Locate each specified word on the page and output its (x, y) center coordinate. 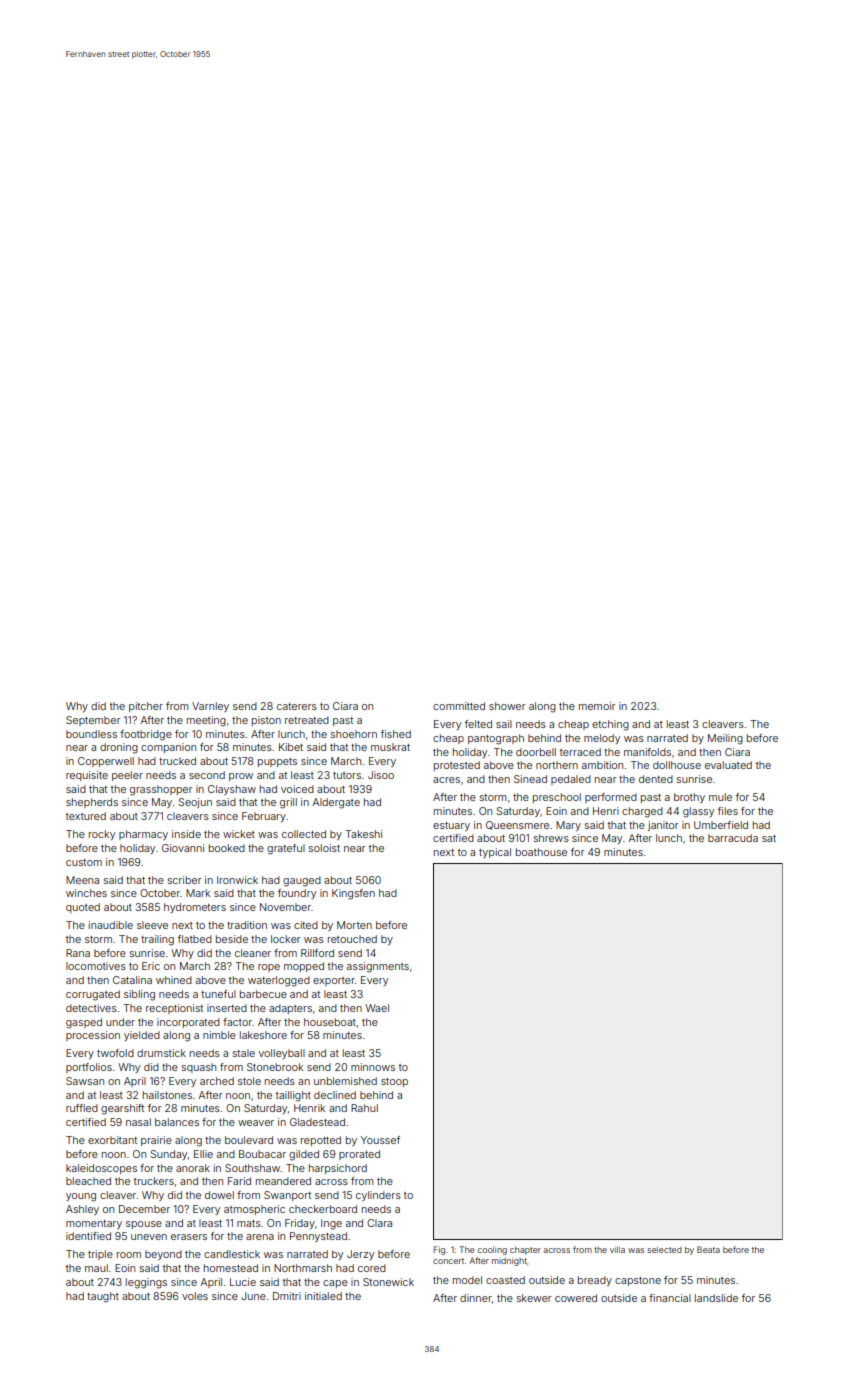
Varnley (210, 707)
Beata (708, 1249)
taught (103, 1297)
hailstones (167, 1095)
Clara (379, 1223)
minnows (373, 1067)
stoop (394, 1082)
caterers (297, 706)
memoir (597, 706)
